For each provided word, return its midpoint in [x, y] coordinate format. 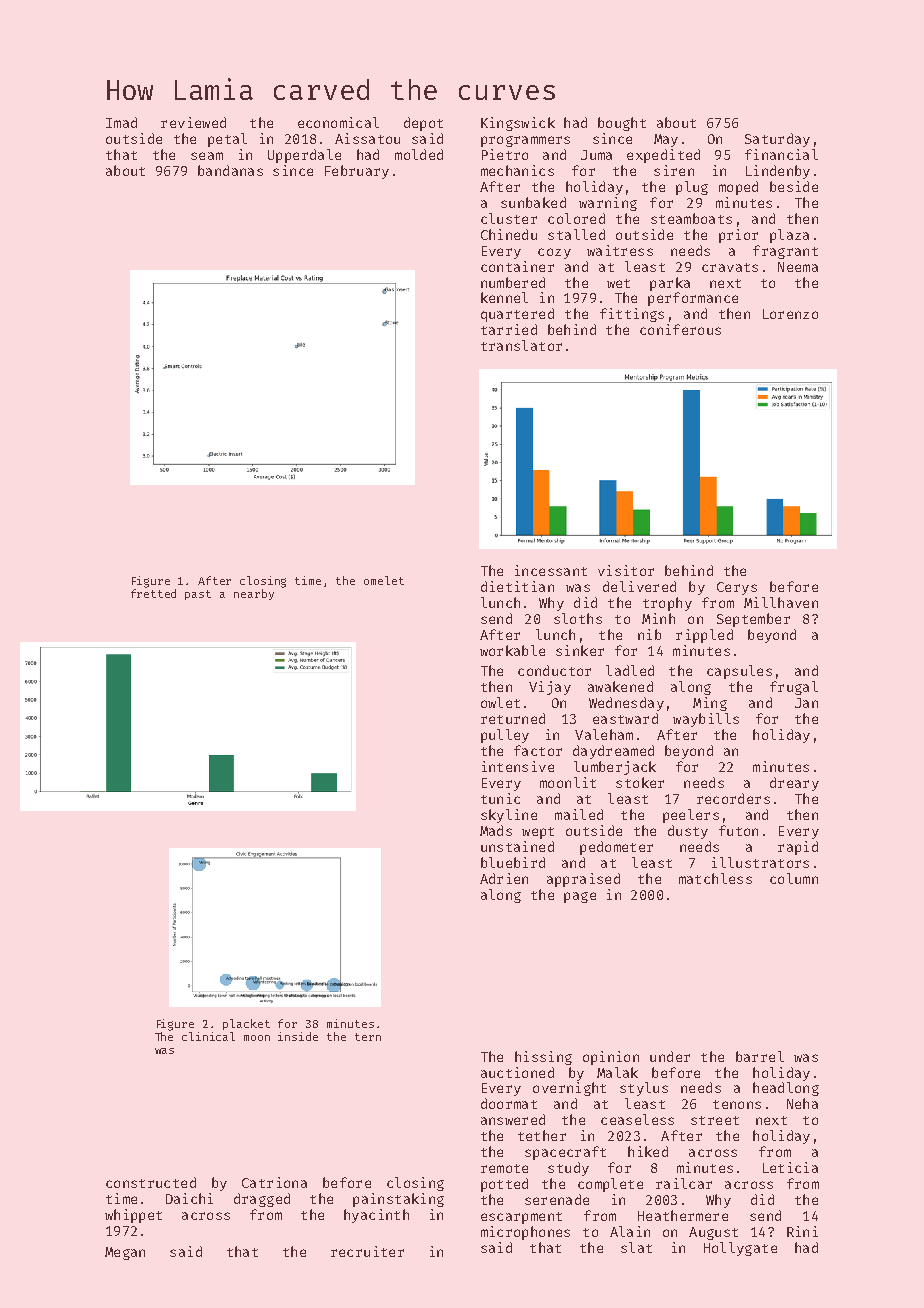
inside [298, 1036]
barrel [760, 1056]
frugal [794, 688]
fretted [153, 593]
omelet [384, 580]
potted [504, 1185]
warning [608, 204]
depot [423, 124]
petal [227, 140]
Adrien [504, 878]
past [198, 595]
